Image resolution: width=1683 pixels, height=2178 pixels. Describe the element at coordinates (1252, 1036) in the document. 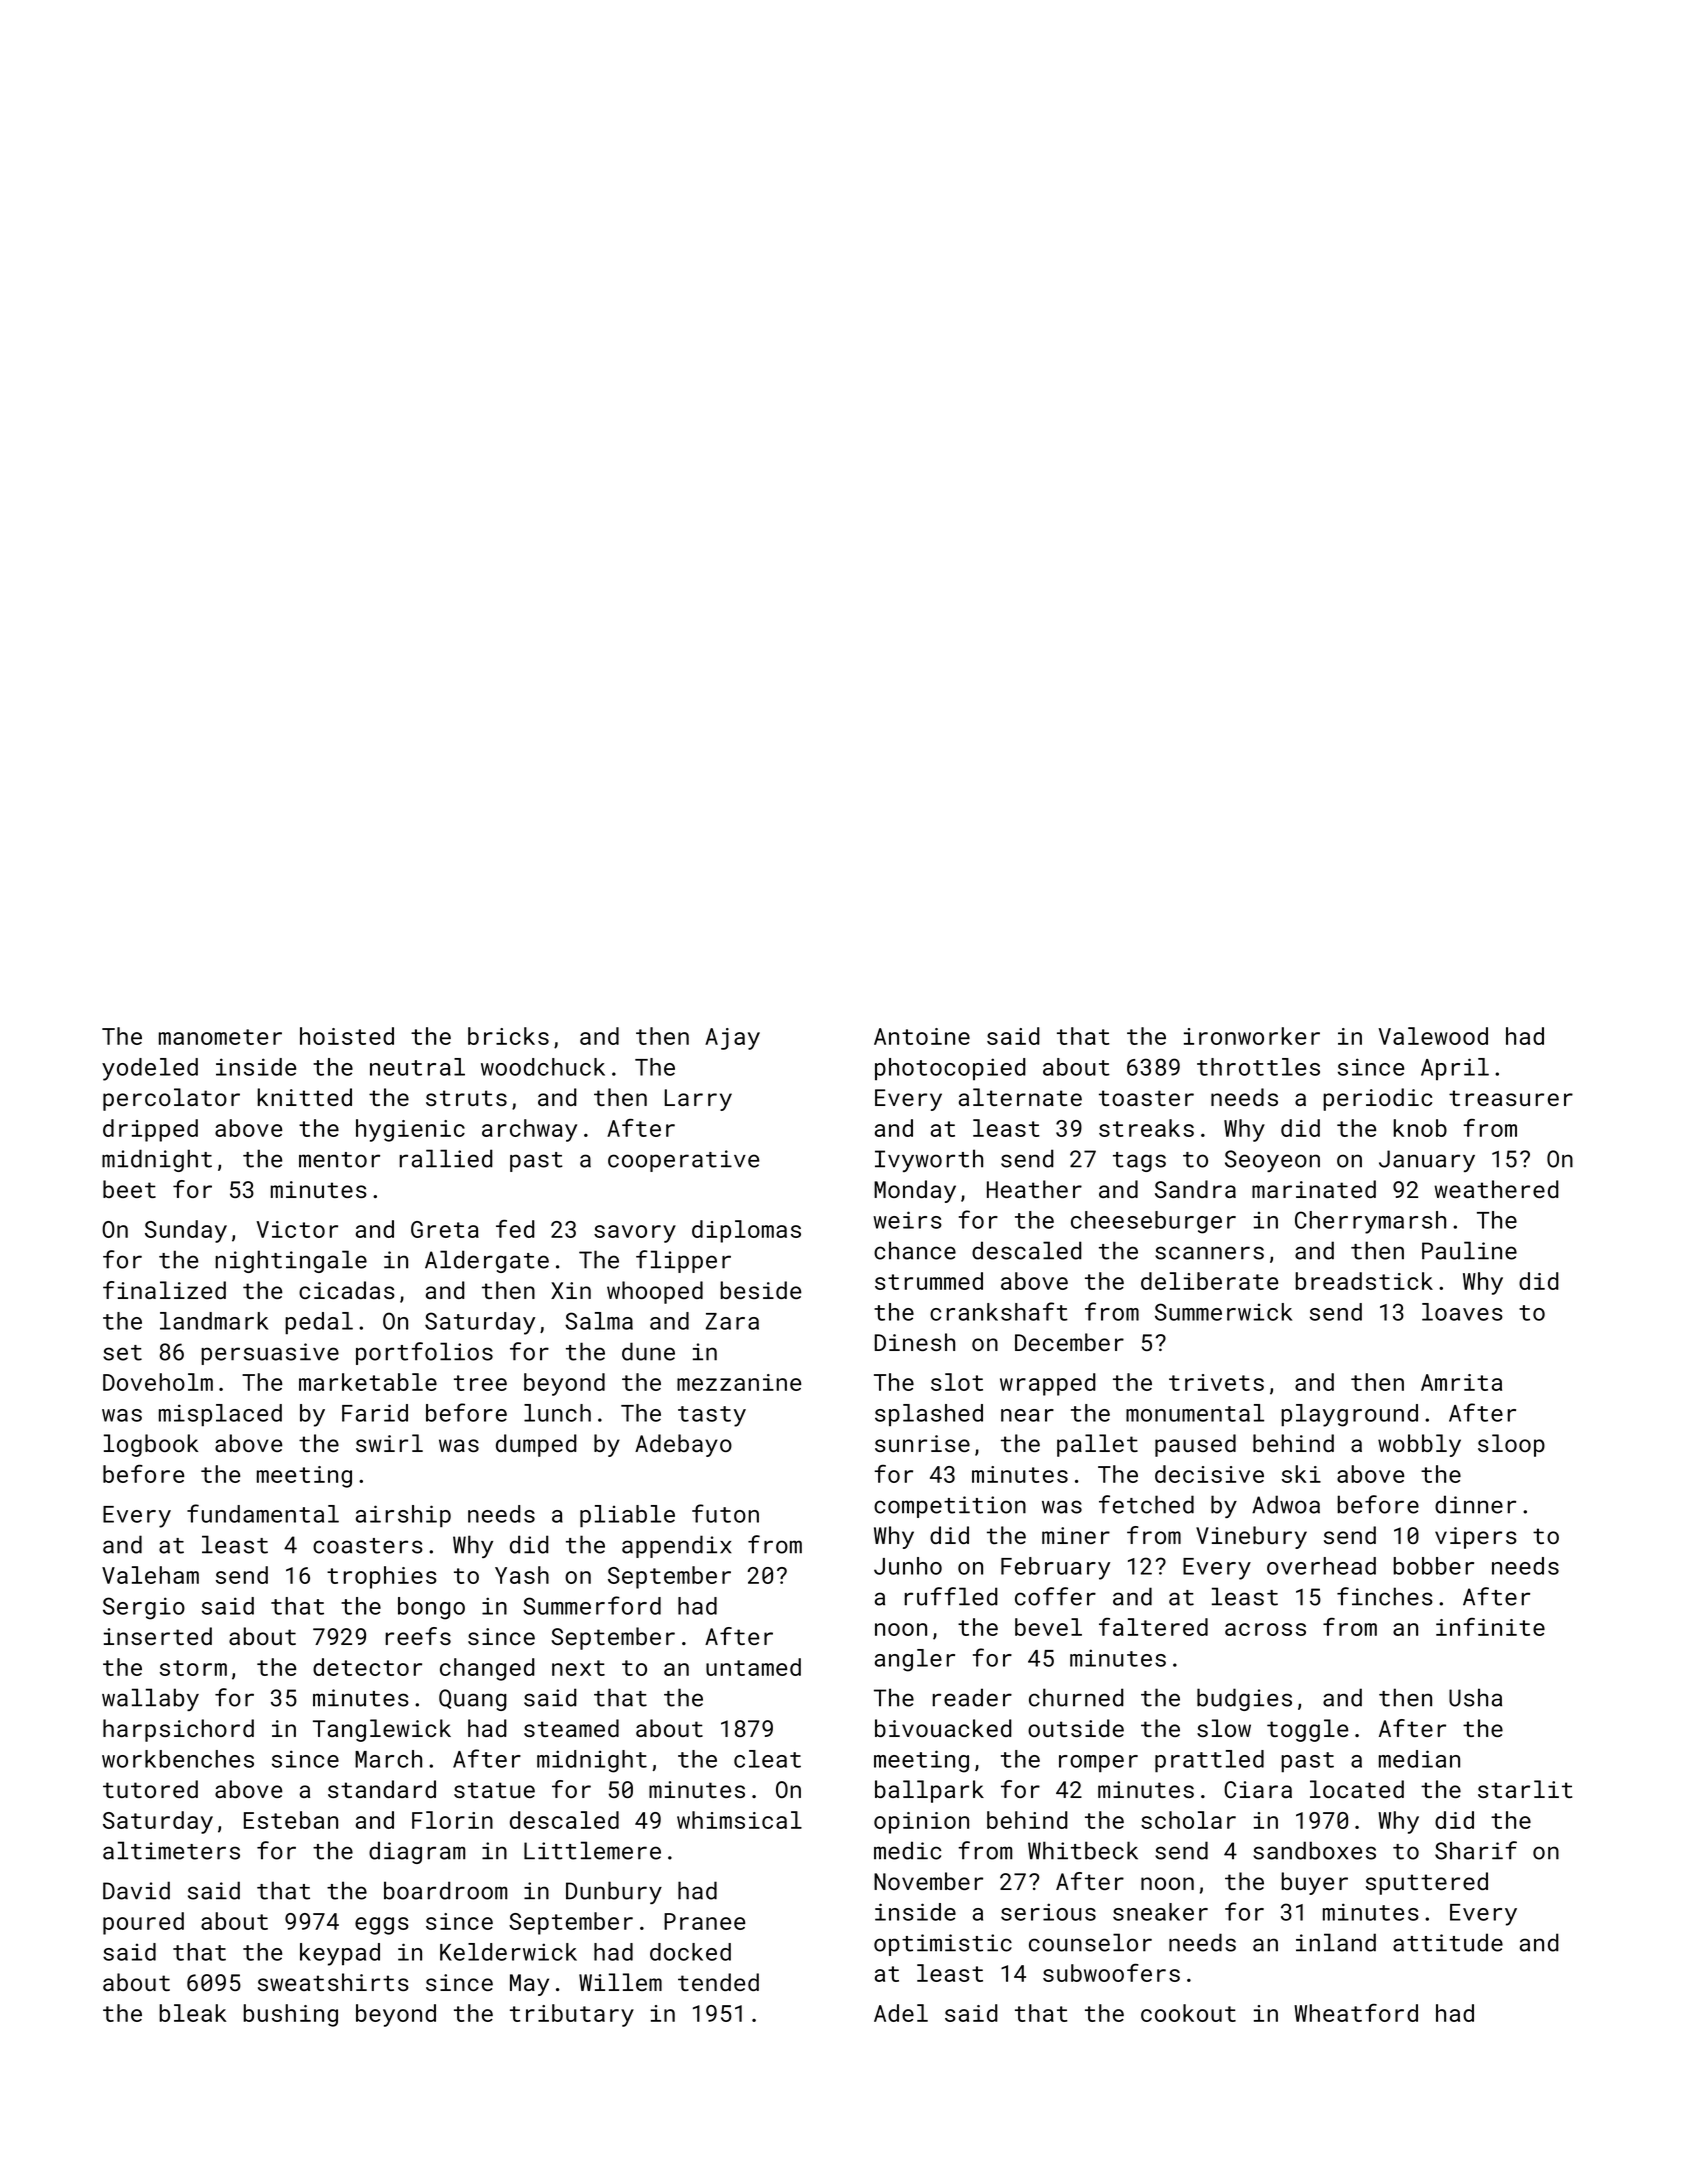

I see `ironworker` at that location.
